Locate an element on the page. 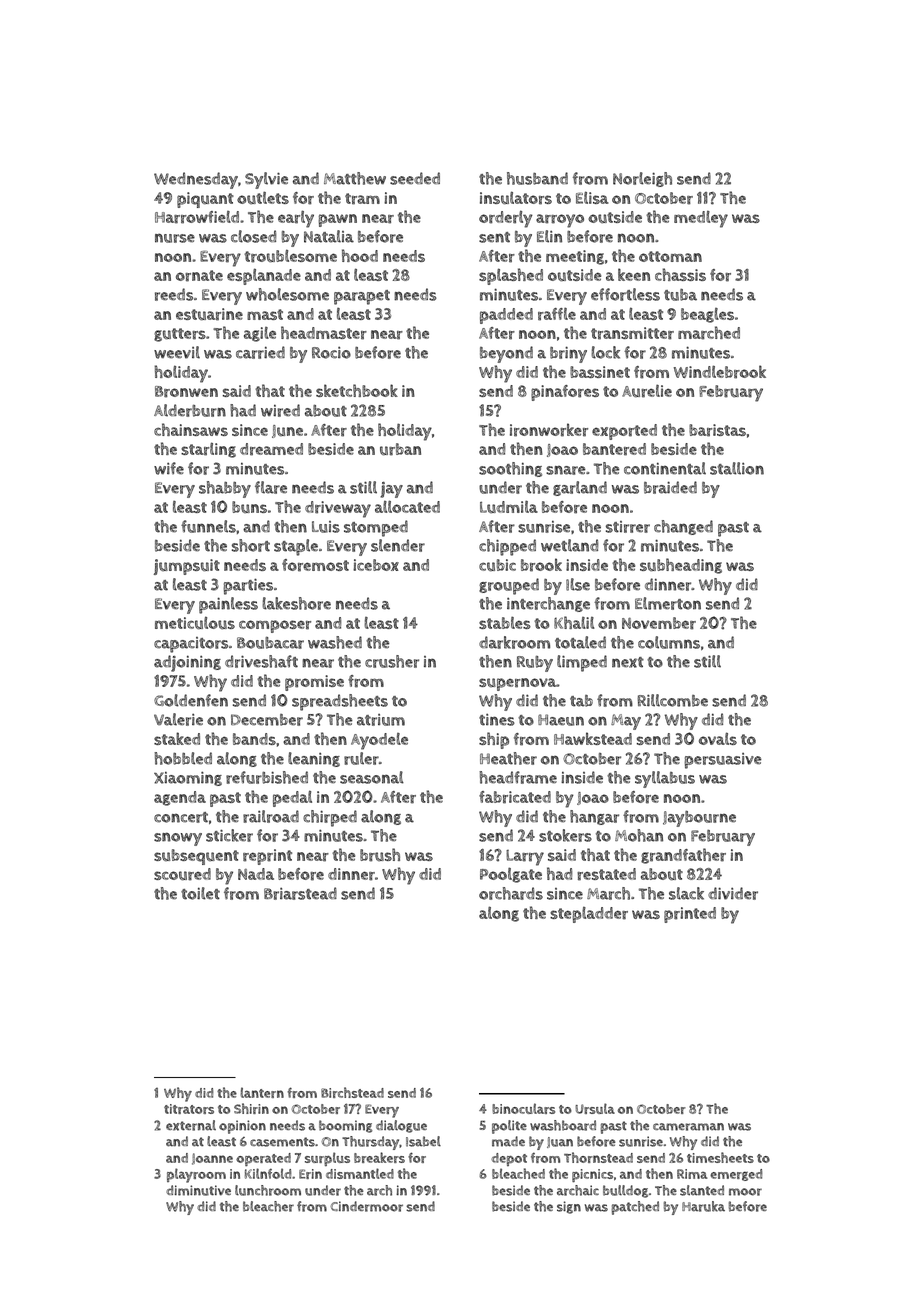 This image has height=1311, width=924. seeded is located at coordinates (415, 178).
